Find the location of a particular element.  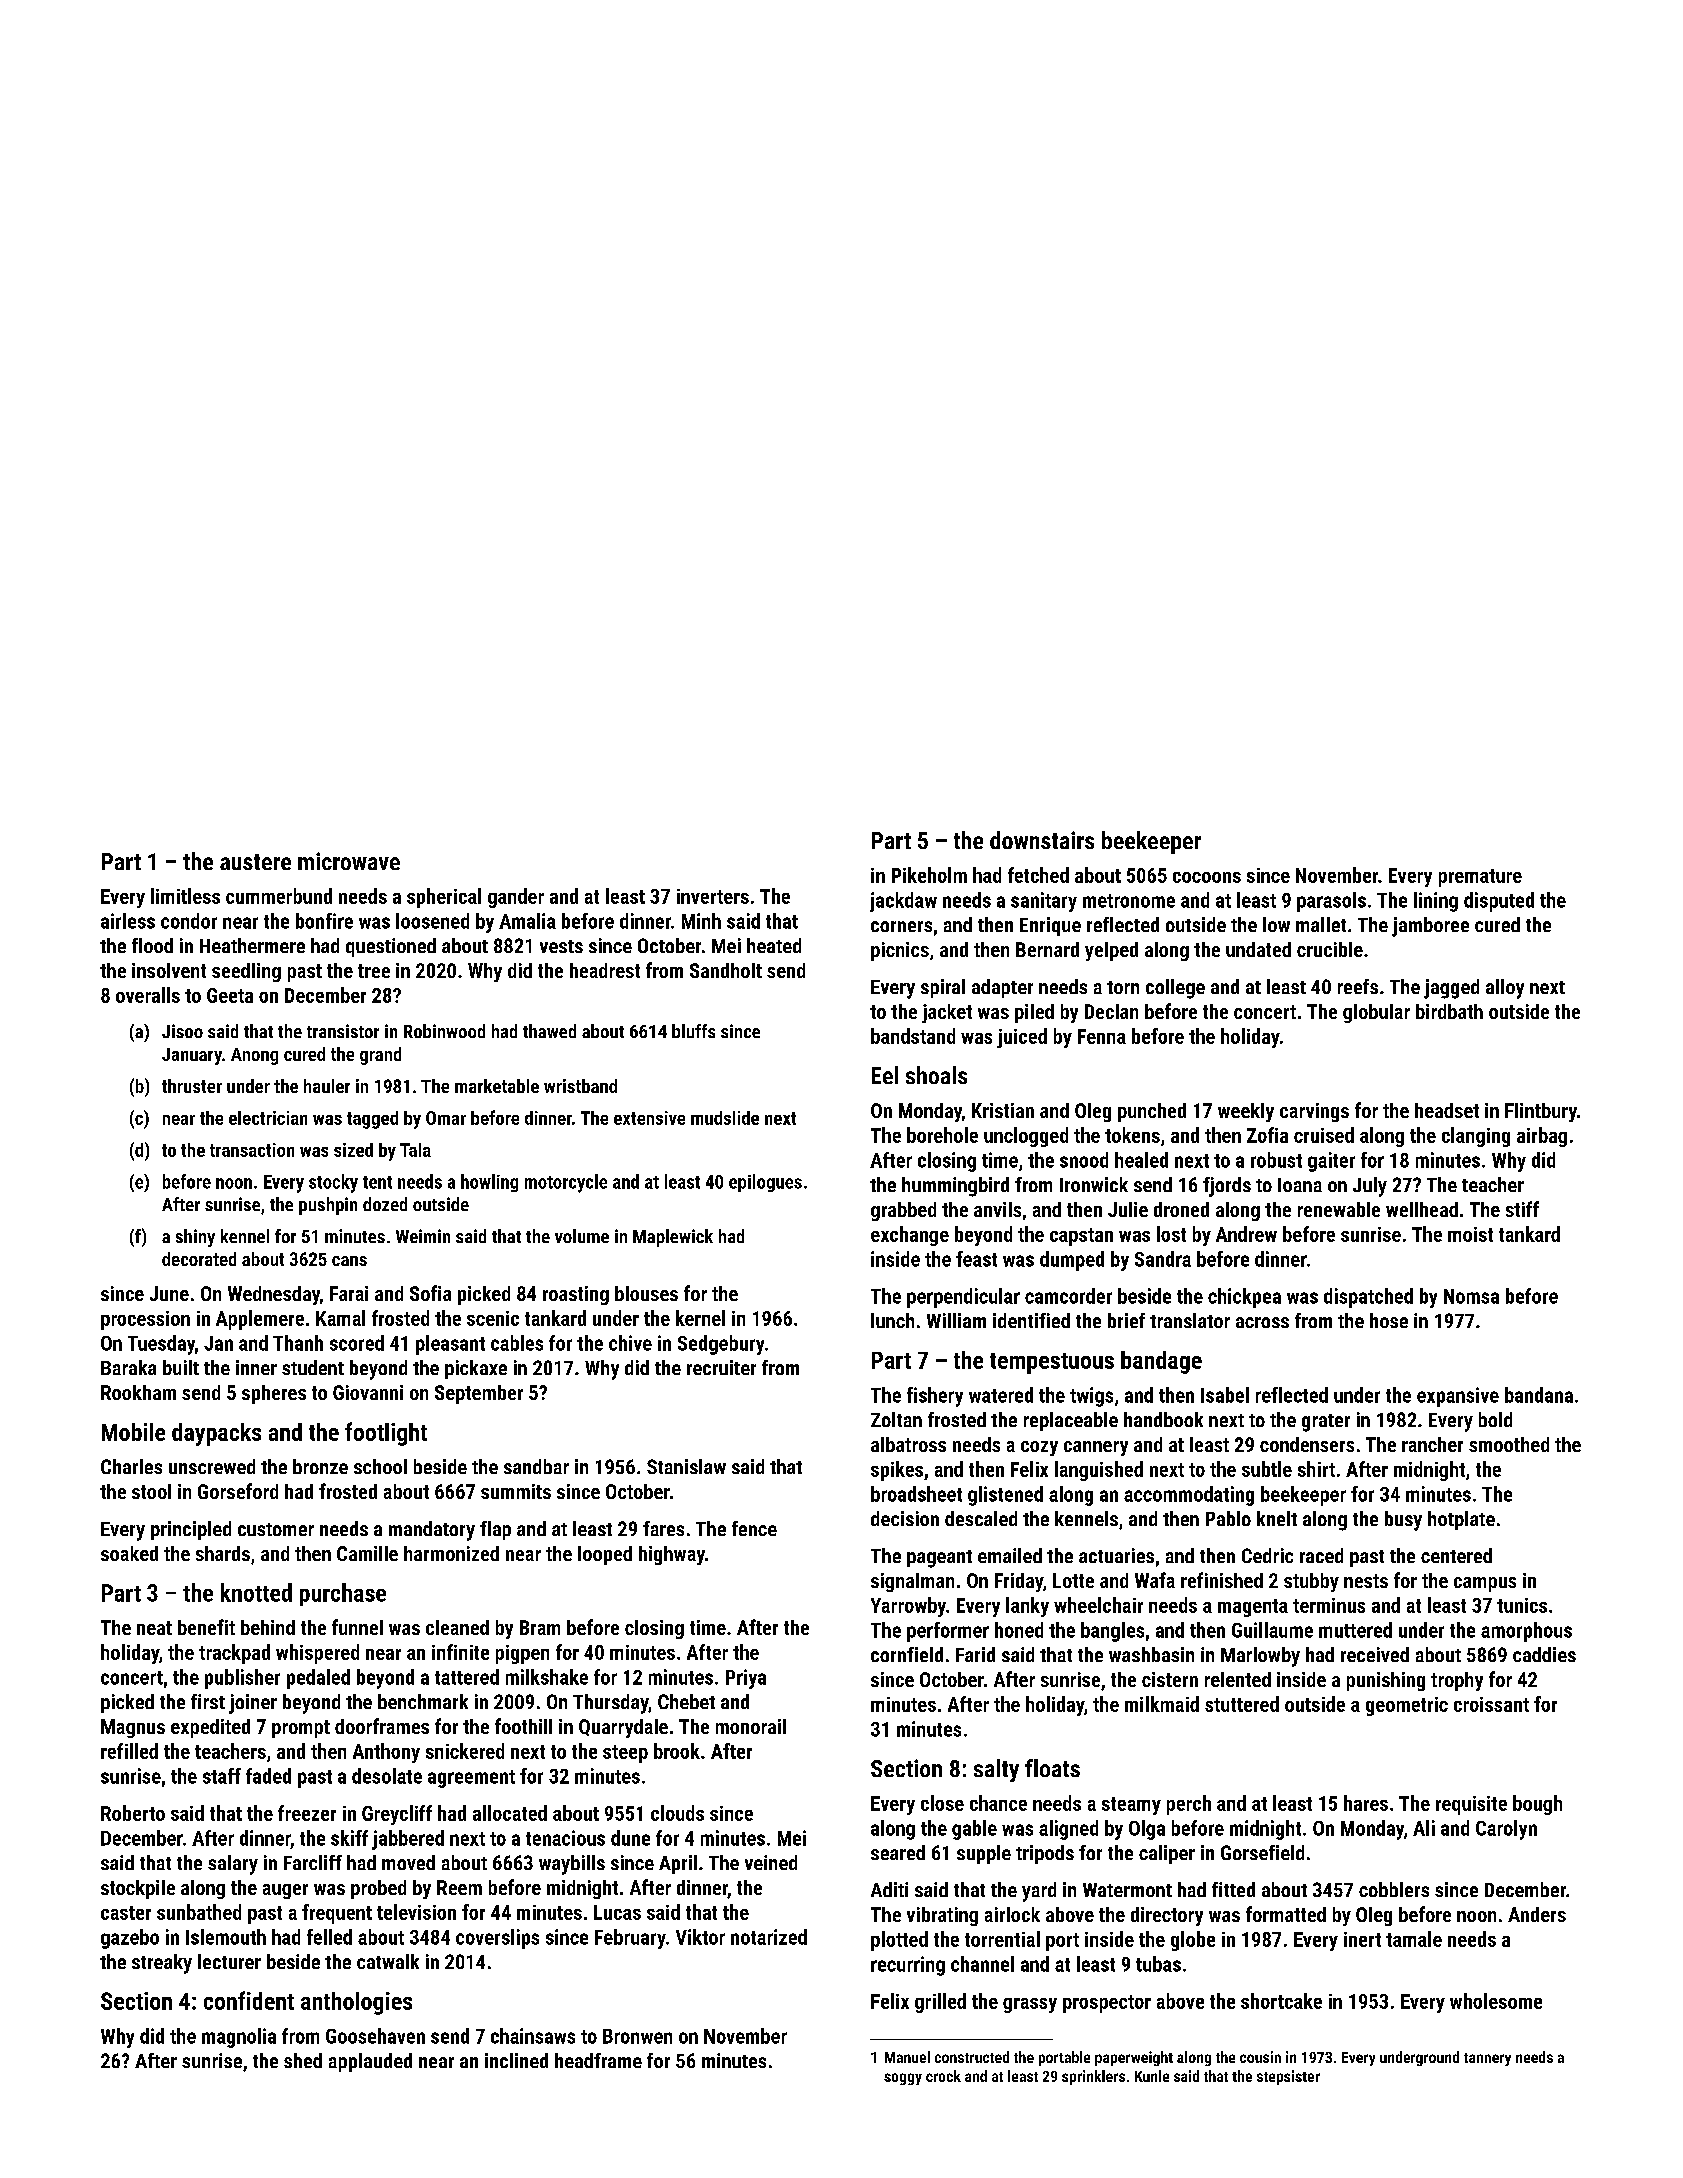

terminus is located at coordinates (1329, 1605).
